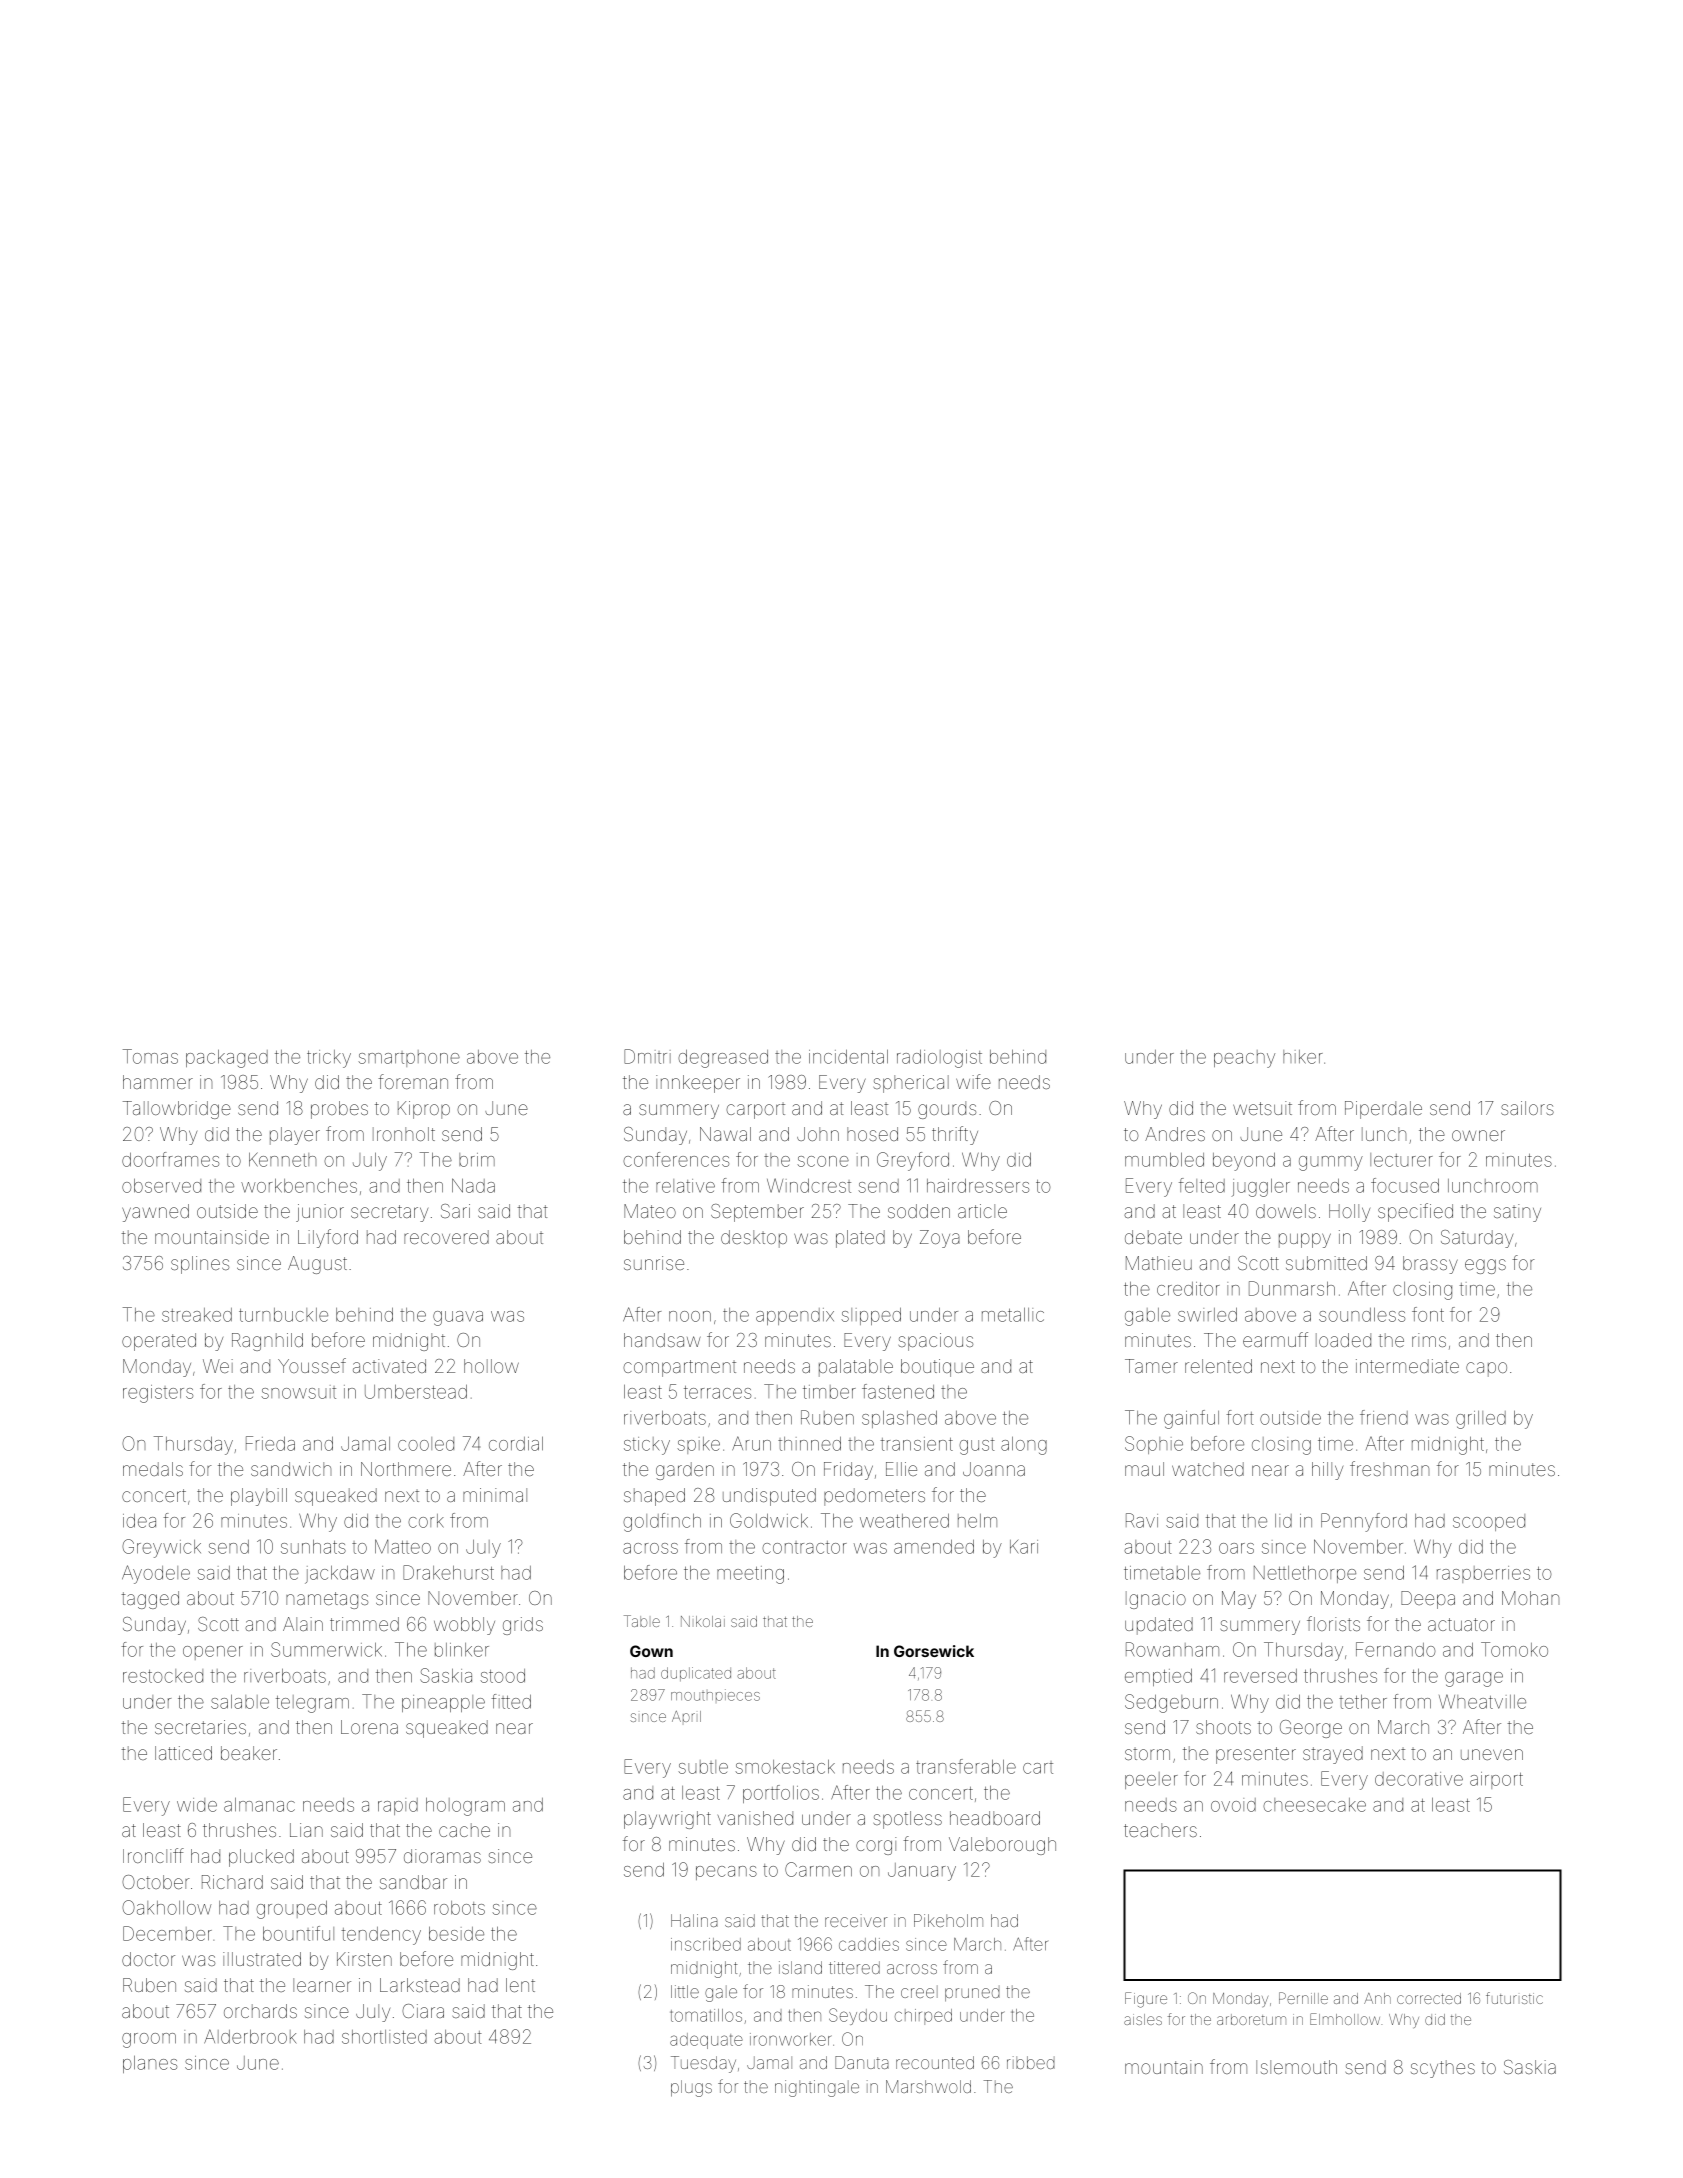 The width and height of the screenshot is (1683, 2178). What do you see at coordinates (156, 1574) in the screenshot?
I see `Ayodele` at bounding box center [156, 1574].
